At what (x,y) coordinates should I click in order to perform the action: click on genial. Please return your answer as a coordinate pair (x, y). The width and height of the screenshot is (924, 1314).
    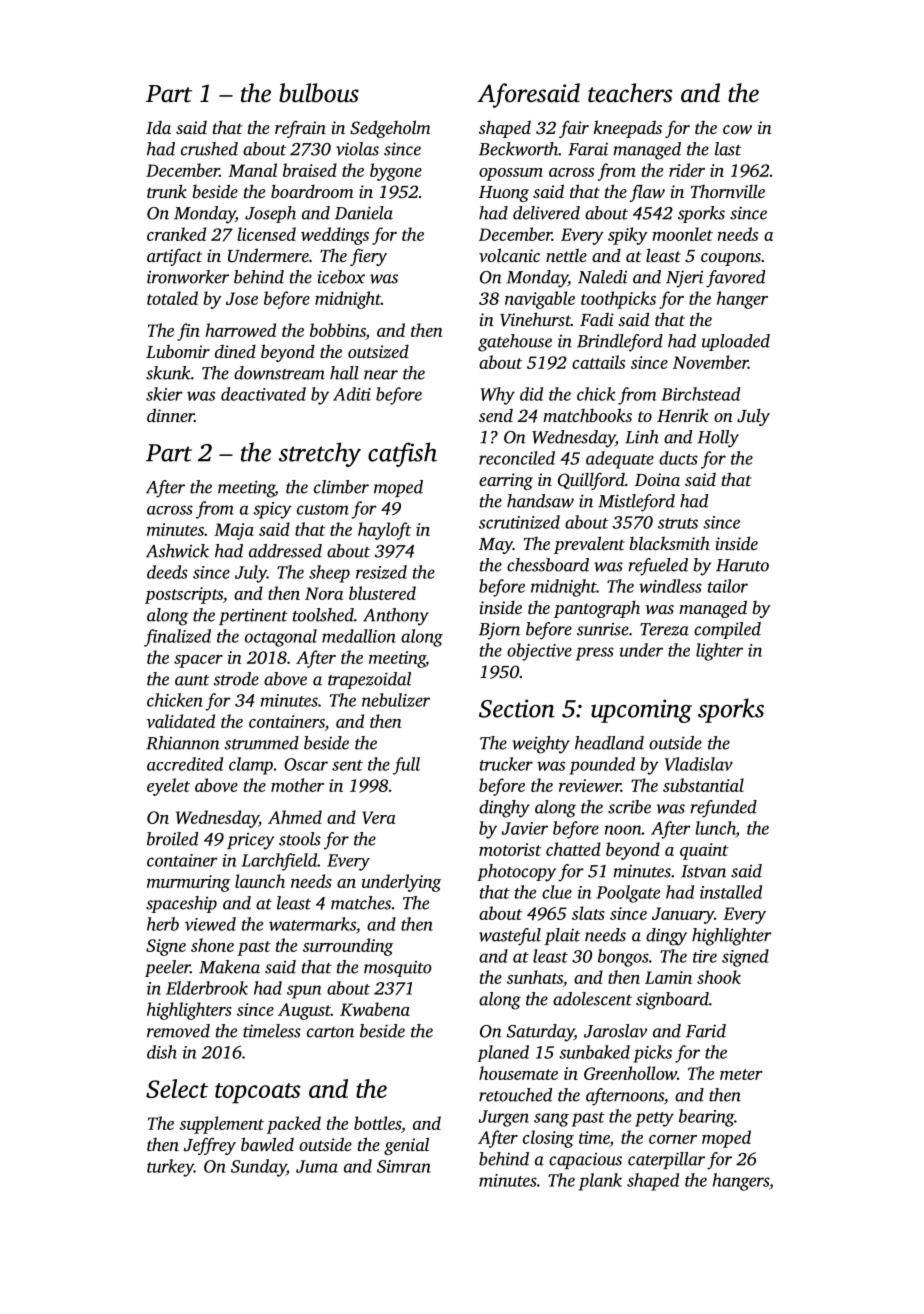
    Looking at the image, I should click on (406, 1146).
